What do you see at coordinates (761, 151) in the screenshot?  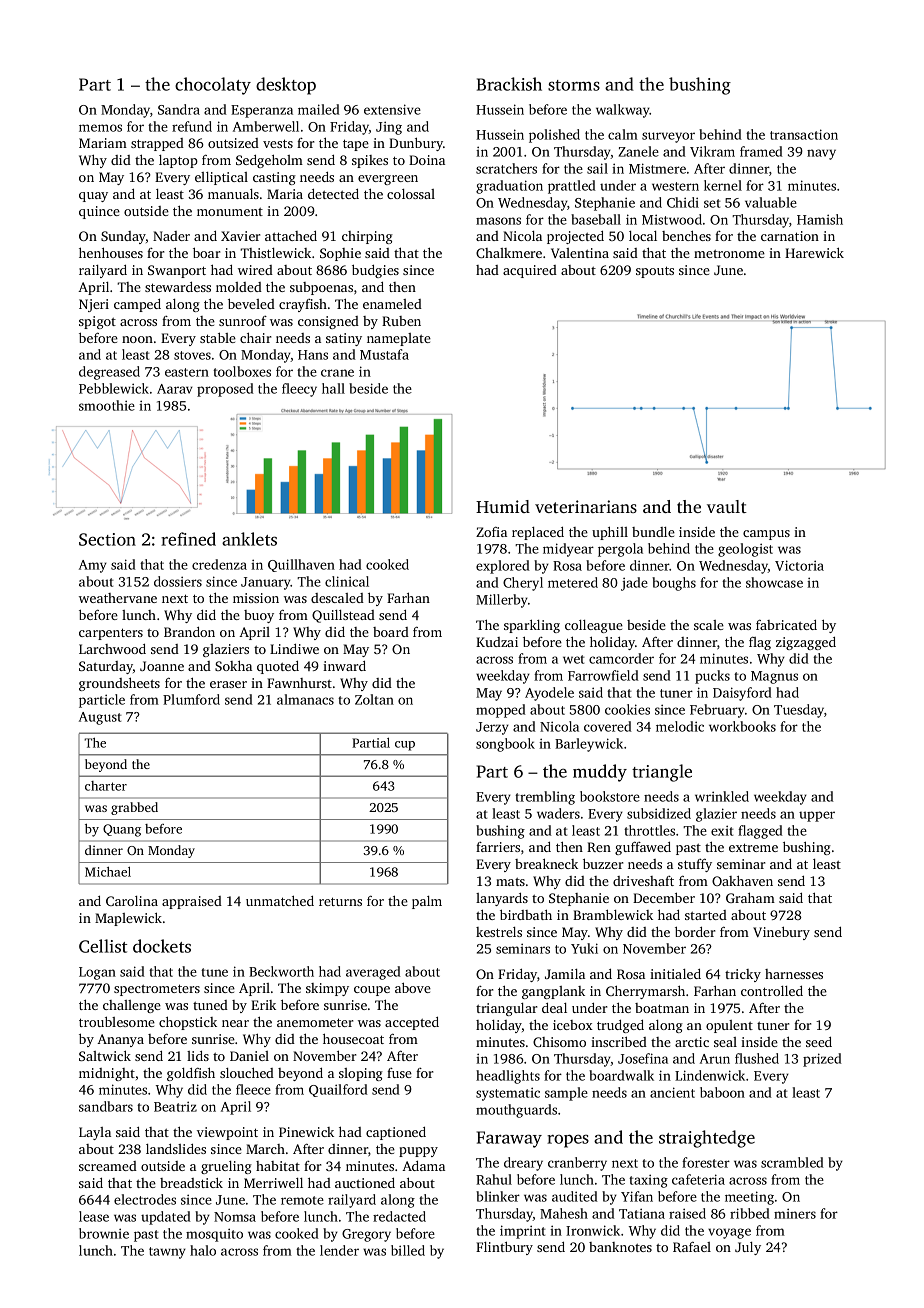 I see `framed` at bounding box center [761, 151].
